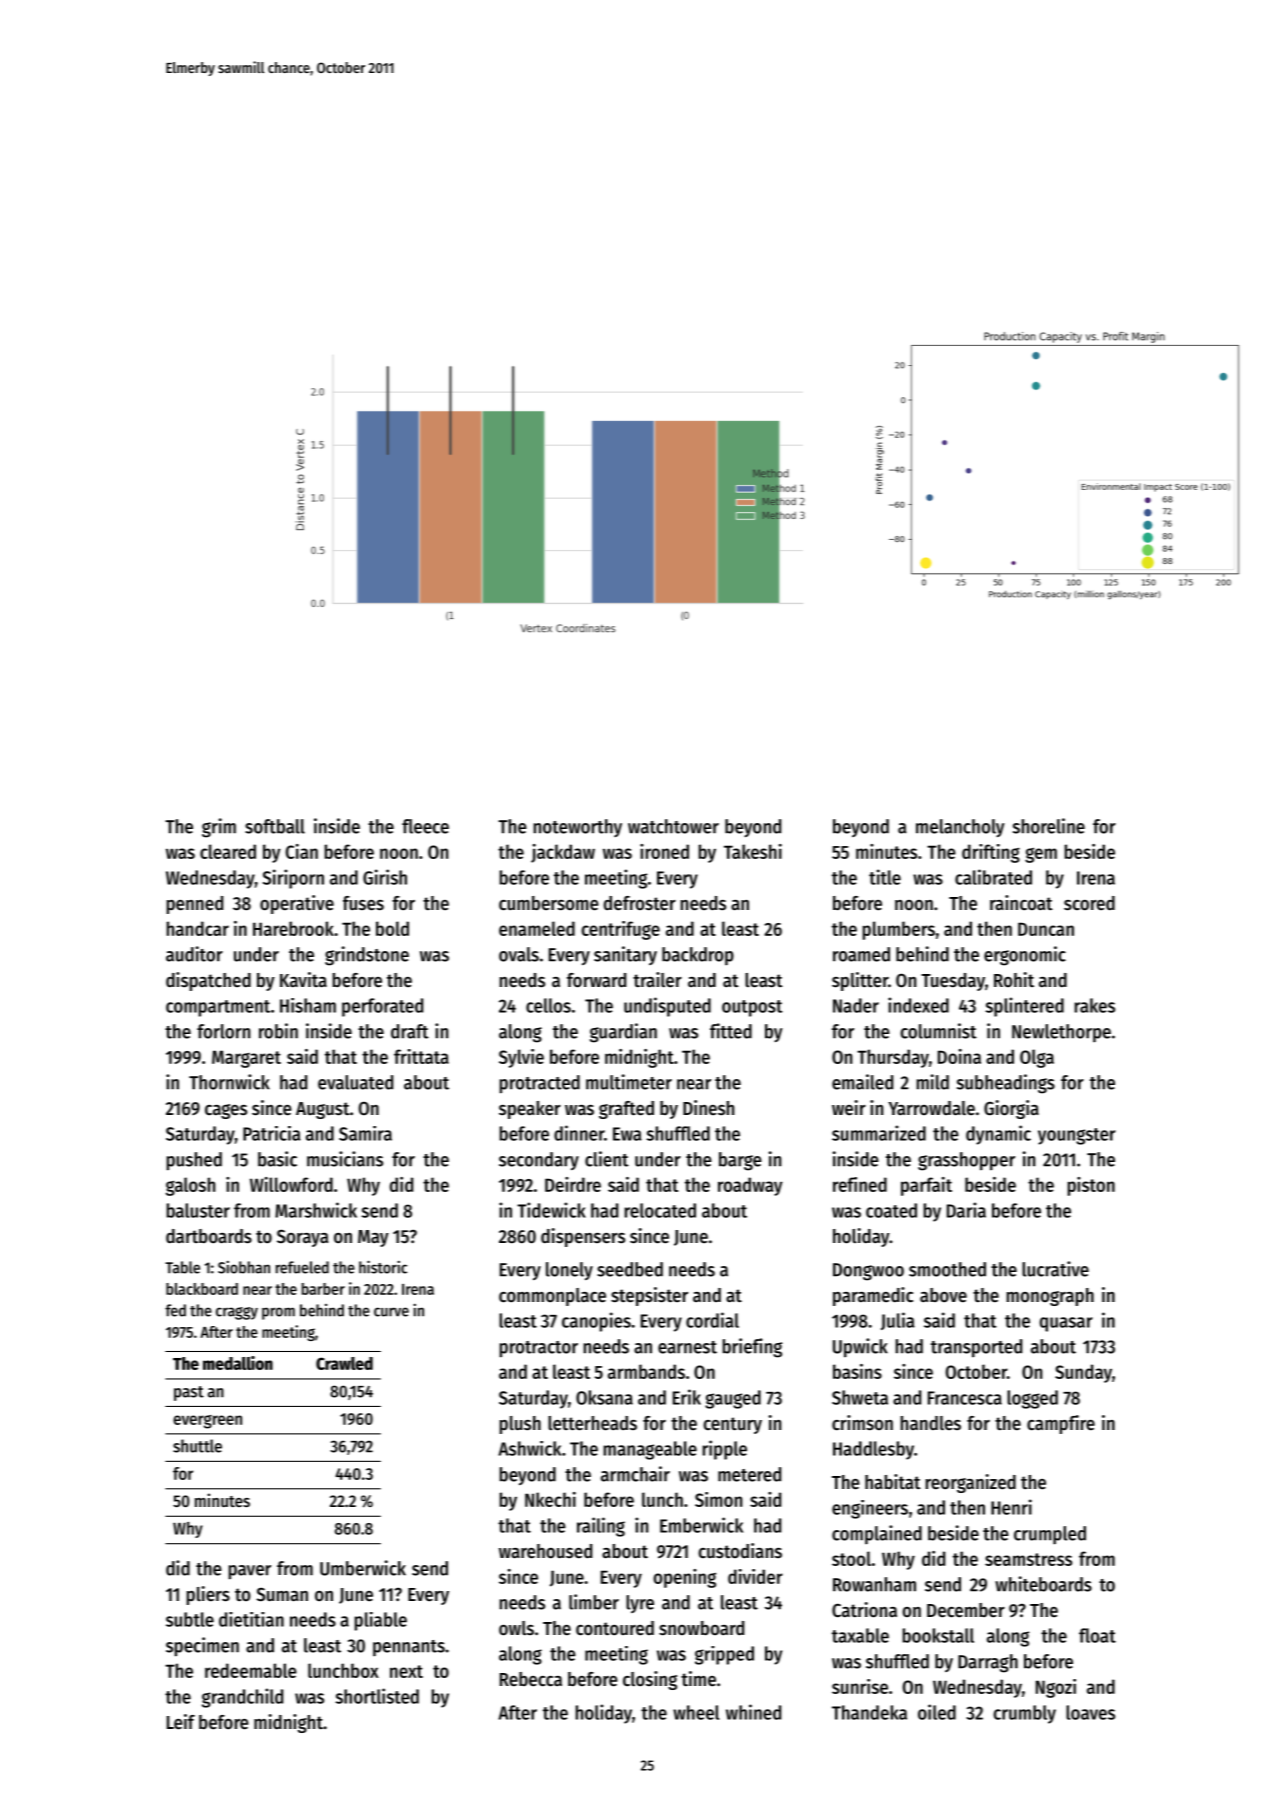  Describe the element at coordinates (1041, 855) in the image. I see `gem` at that location.
